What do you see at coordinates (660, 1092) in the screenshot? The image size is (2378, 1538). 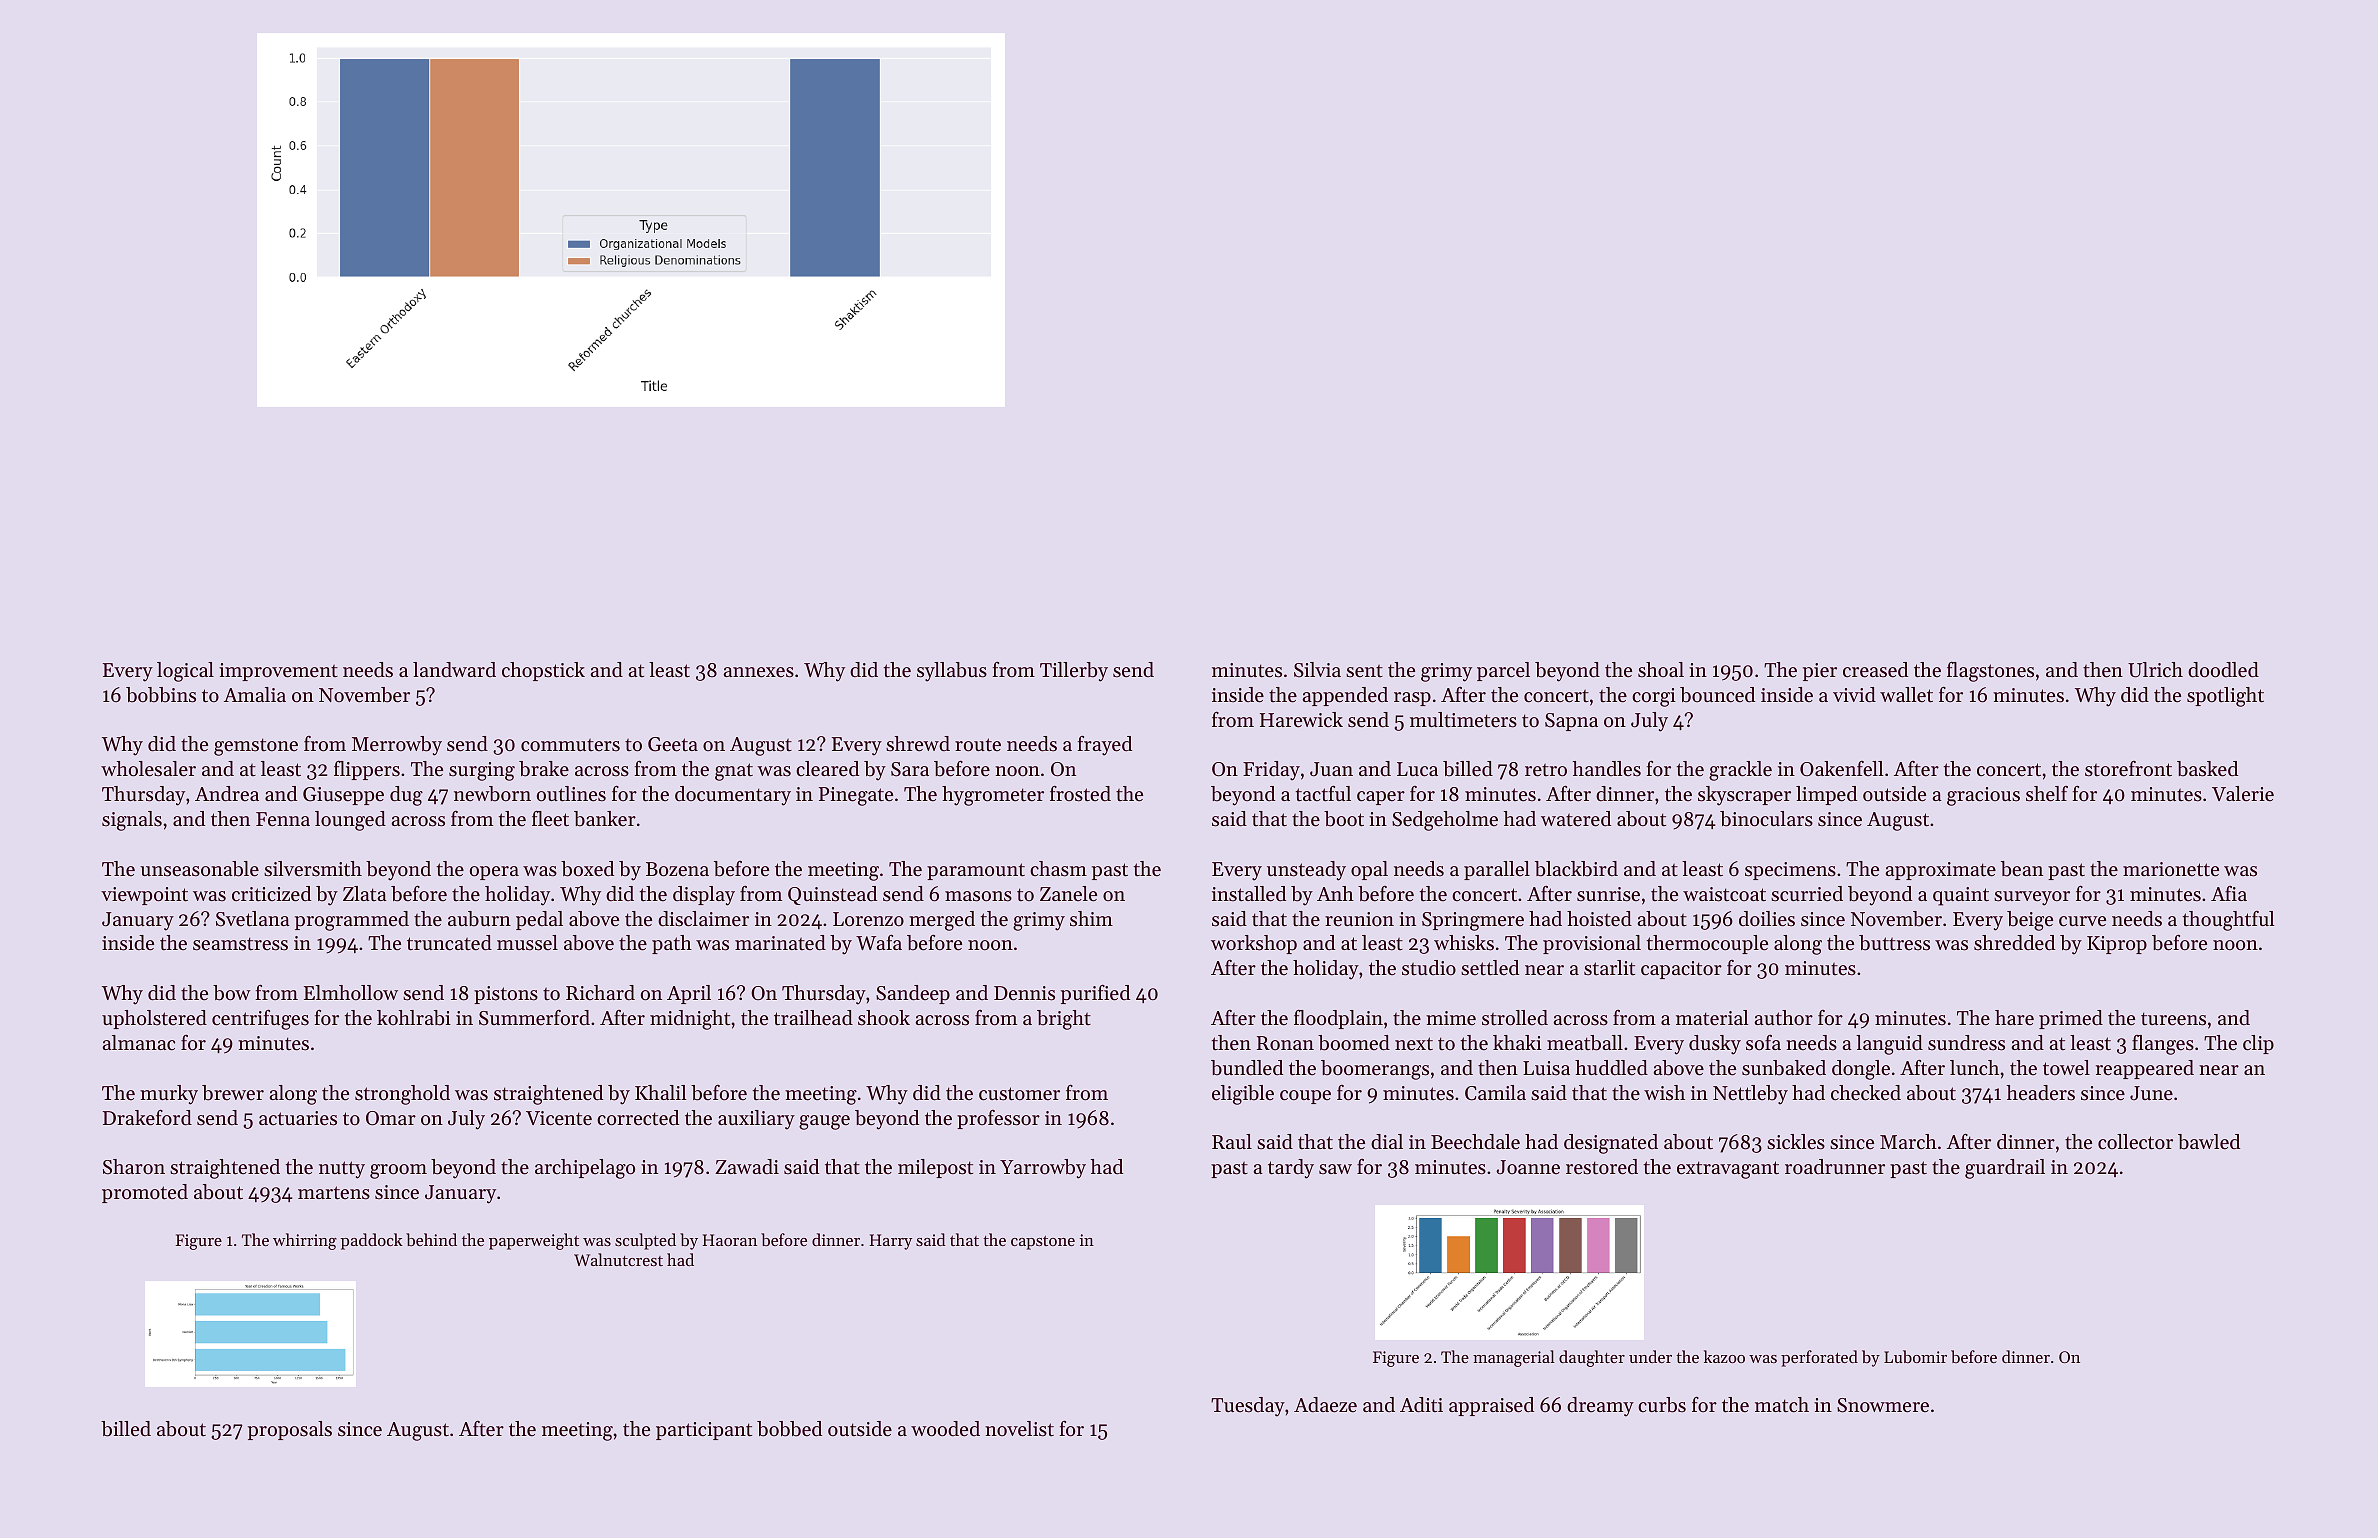 I see `Khalil` at bounding box center [660, 1092].
